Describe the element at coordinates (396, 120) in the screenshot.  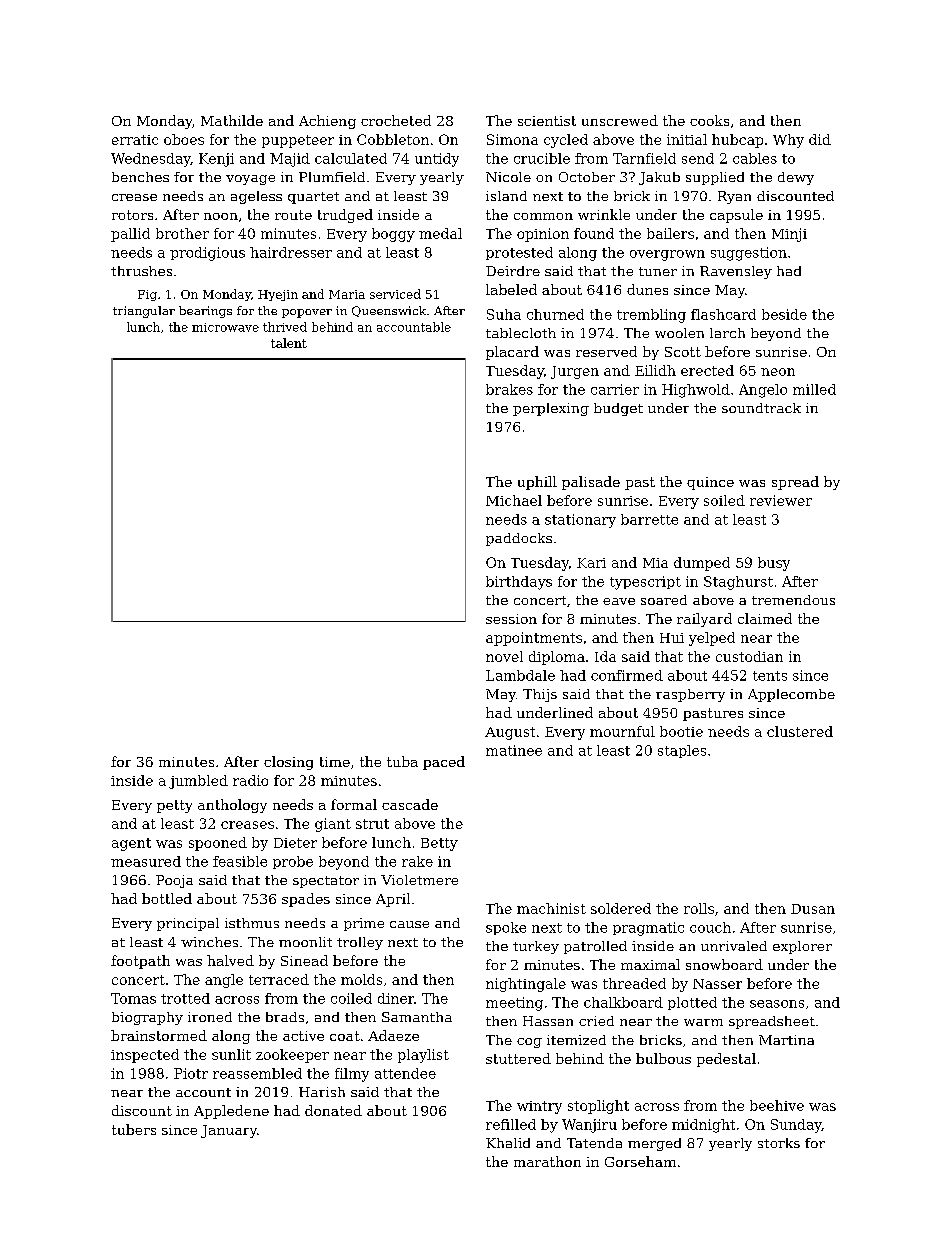
I see `crocheted` at that location.
